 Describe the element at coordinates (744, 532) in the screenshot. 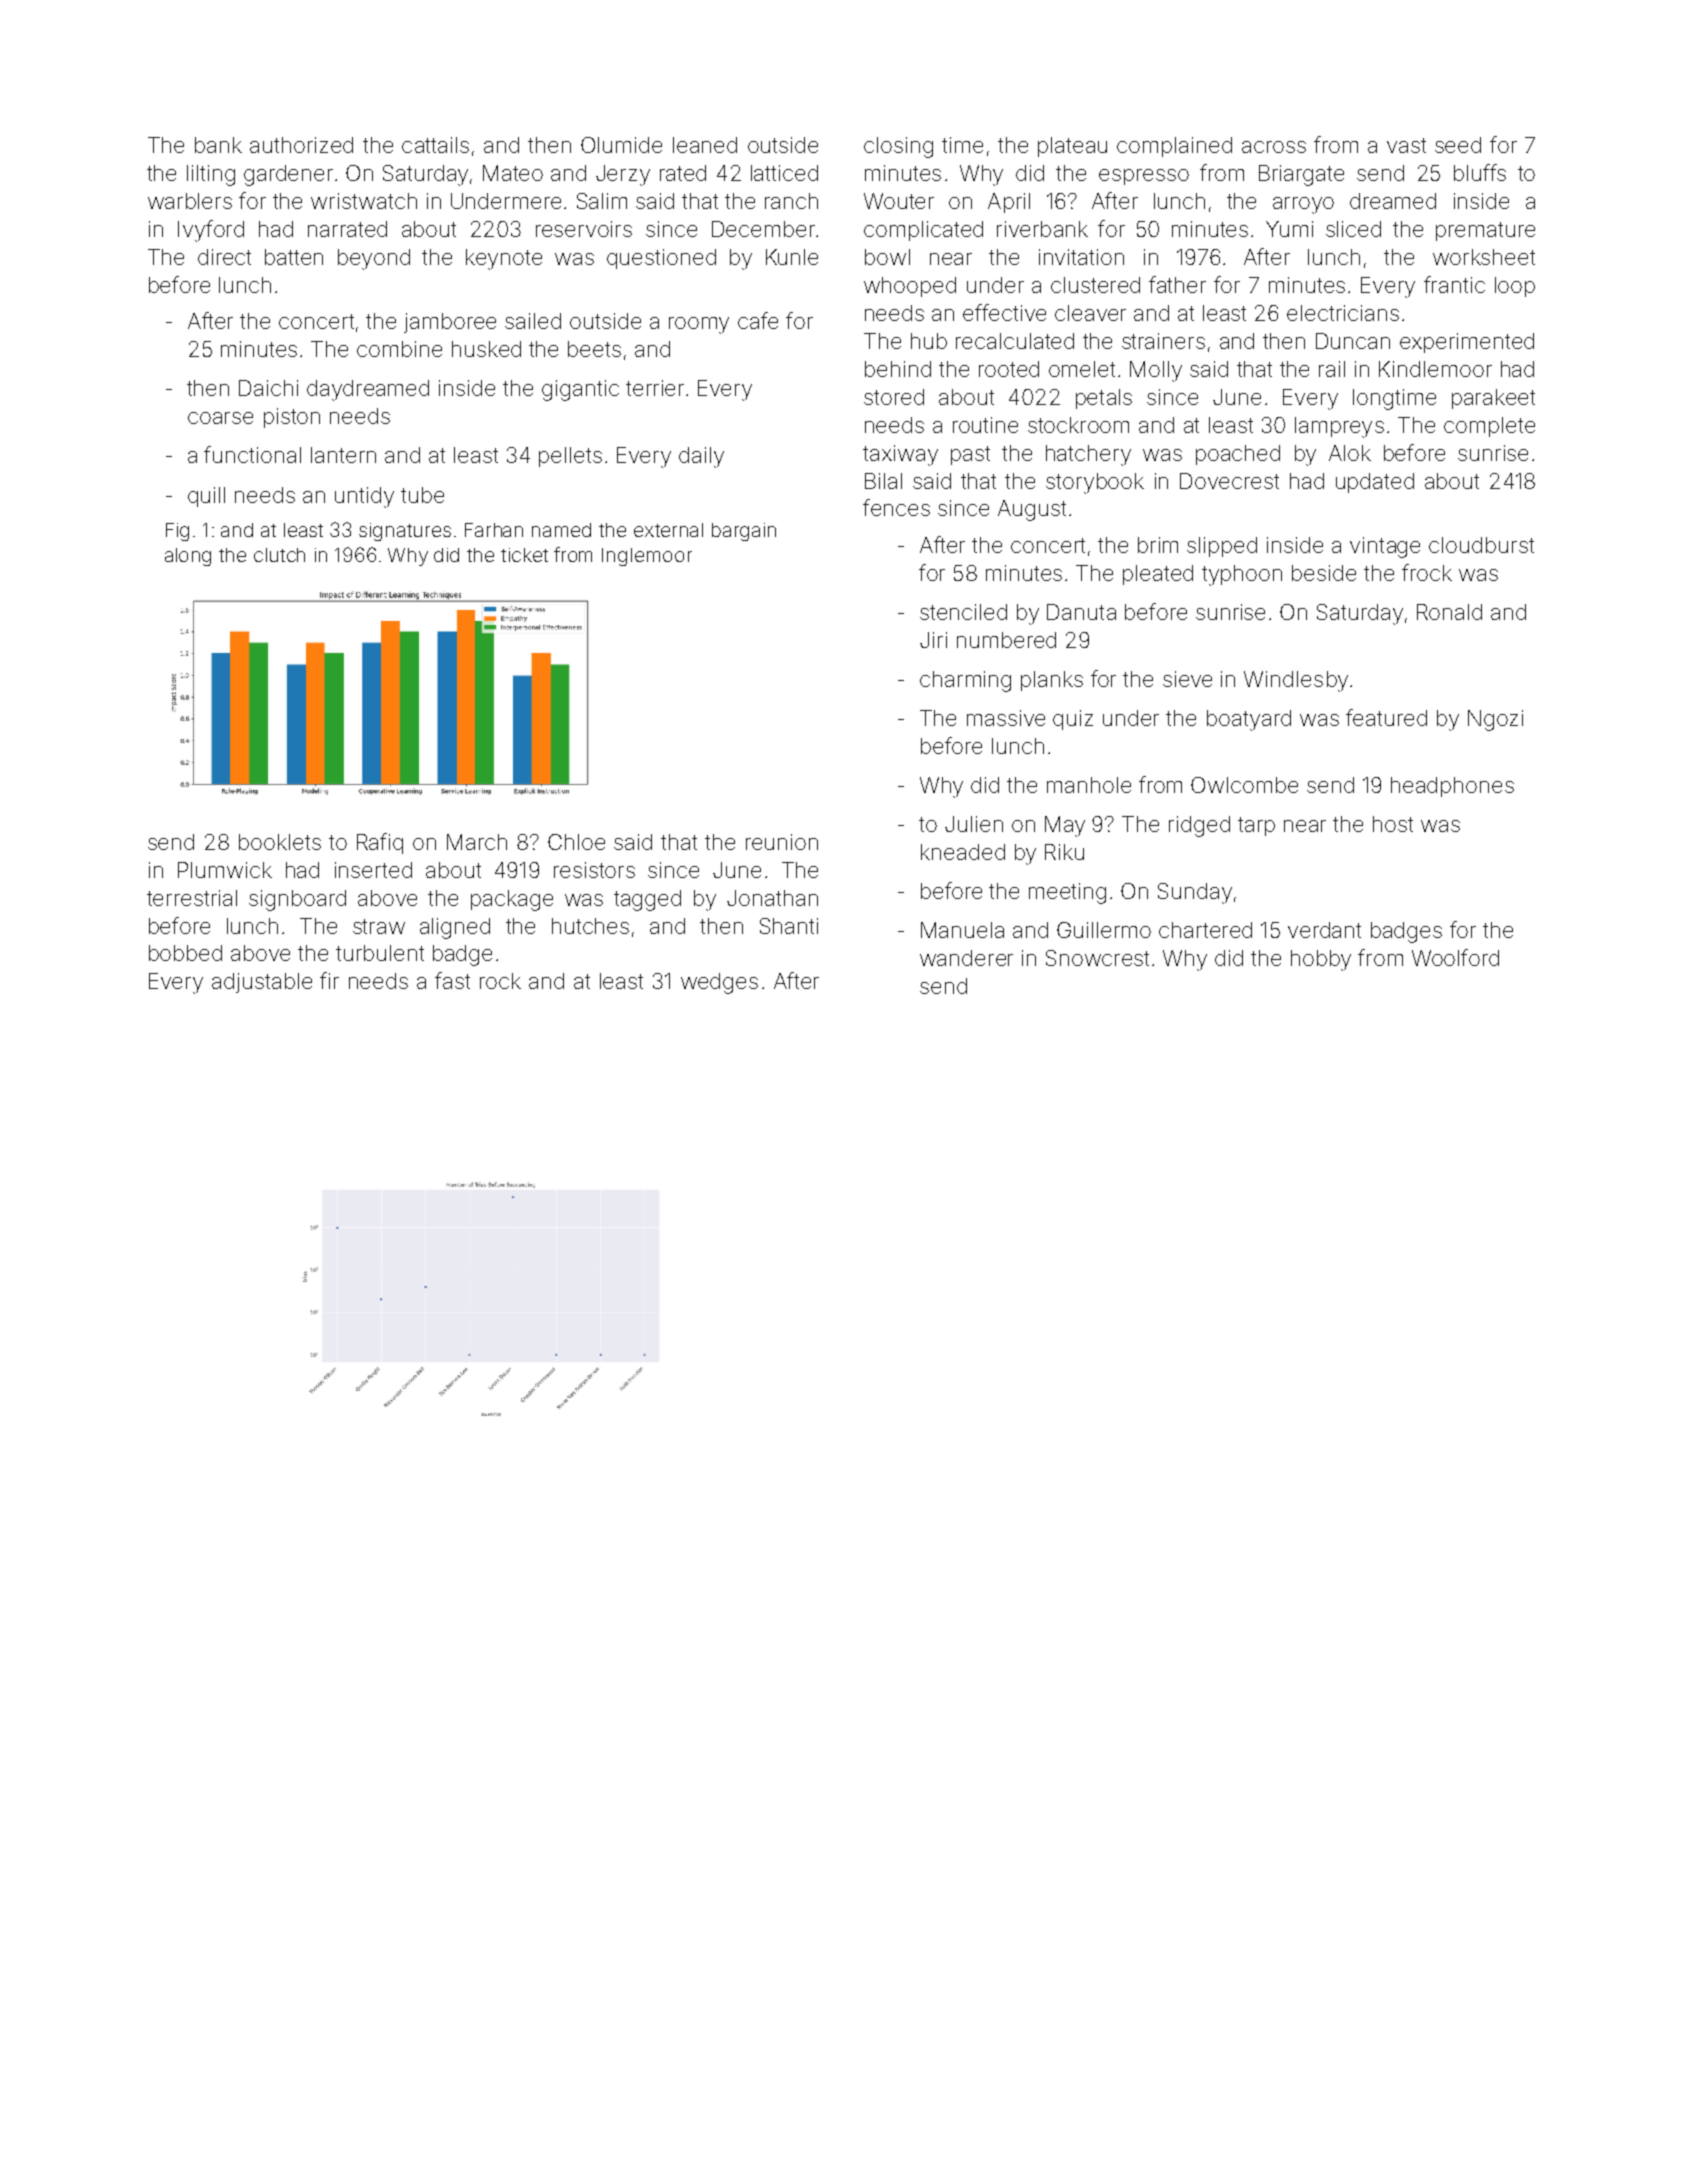

I see `bargain` at that location.
